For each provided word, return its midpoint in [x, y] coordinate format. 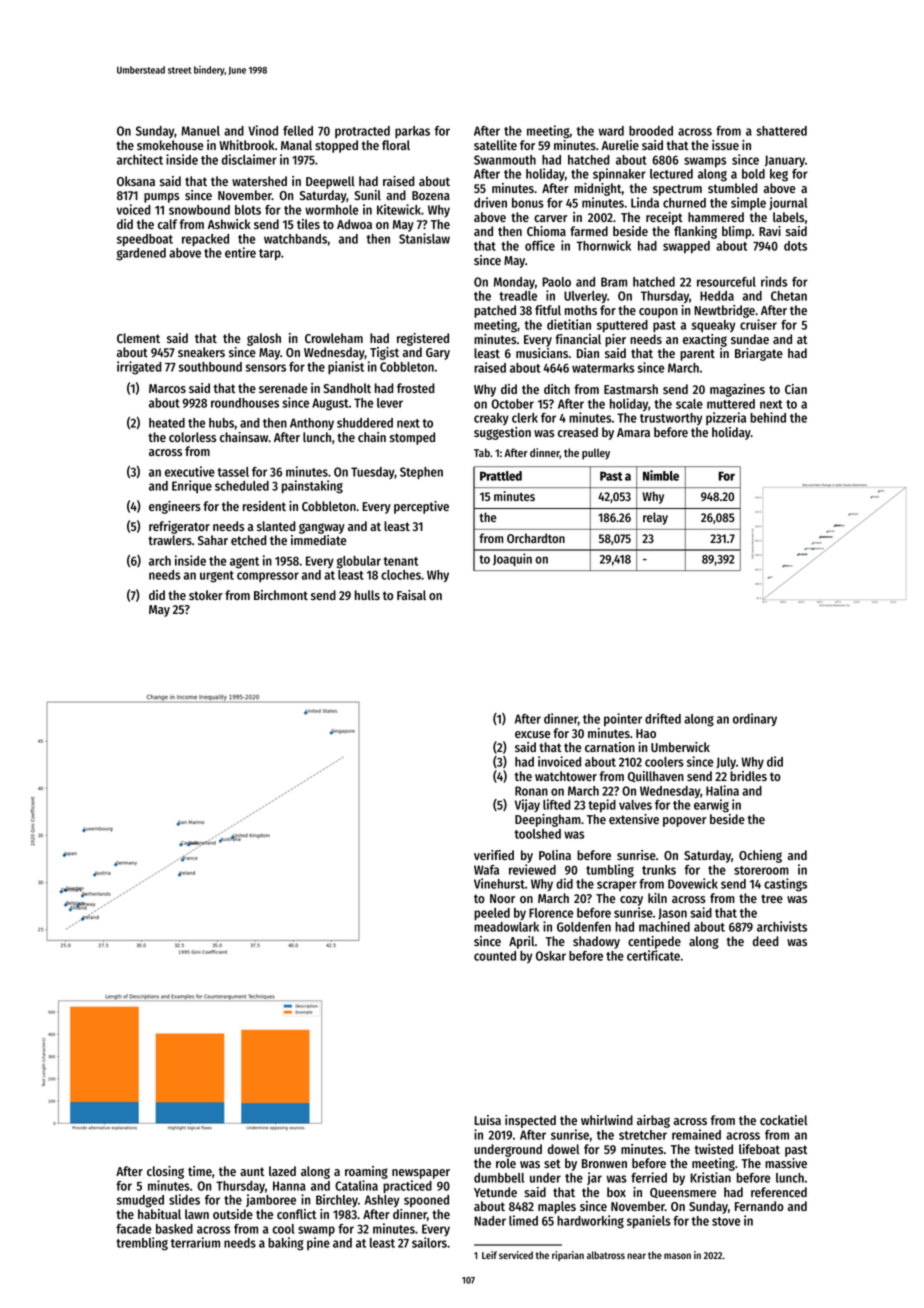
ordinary [755, 719]
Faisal [411, 595]
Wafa [486, 870]
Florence [551, 913]
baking [286, 1244]
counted [495, 956]
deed [766, 941]
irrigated [139, 368]
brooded [651, 131]
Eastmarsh [631, 389]
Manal [296, 145]
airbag [653, 1121]
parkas [412, 132]
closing [165, 1172]
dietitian [569, 324]
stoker [206, 595]
